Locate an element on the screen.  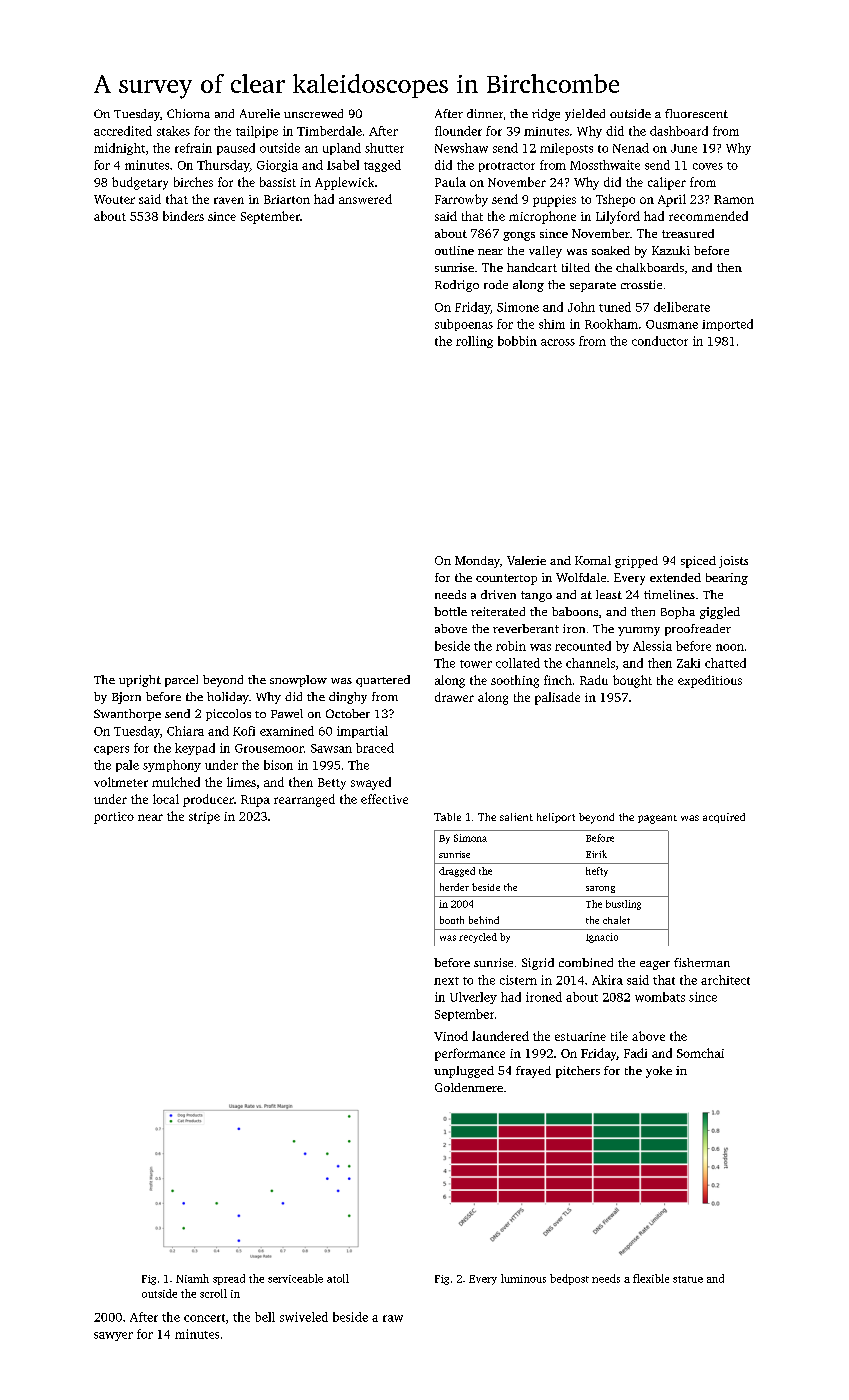
yielded is located at coordinates (585, 115).
